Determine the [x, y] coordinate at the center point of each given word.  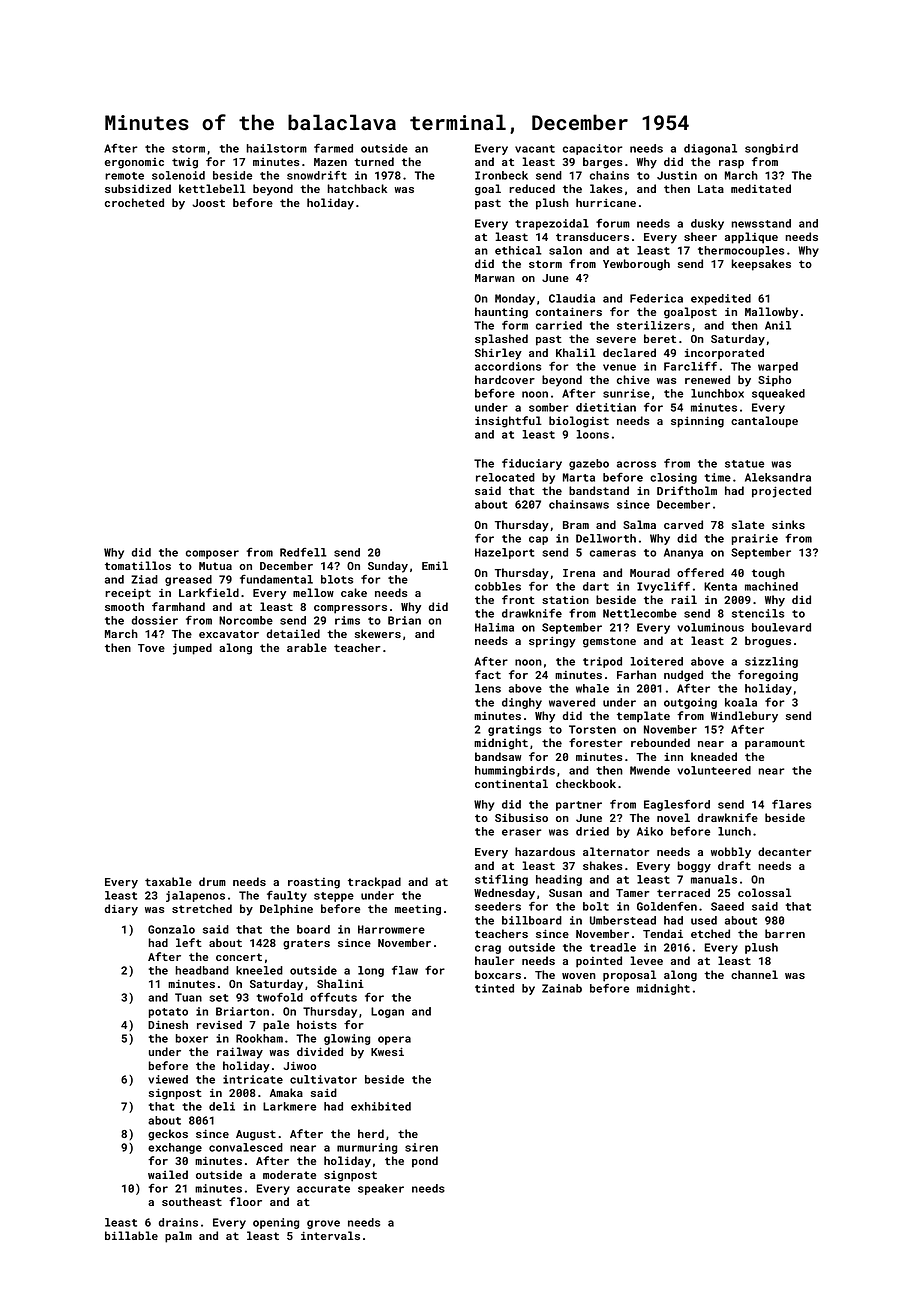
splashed [501, 340]
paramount [775, 744]
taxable [168, 881]
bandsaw [498, 756]
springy [552, 642]
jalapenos [195, 896]
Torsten [592, 729]
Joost [208, 203]
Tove [151, 648]
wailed [168, 1174]
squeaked [778, 394]
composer [212, 554]
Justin [677, 175]
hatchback [357, 188]
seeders [498, 906]
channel [754, 974]
